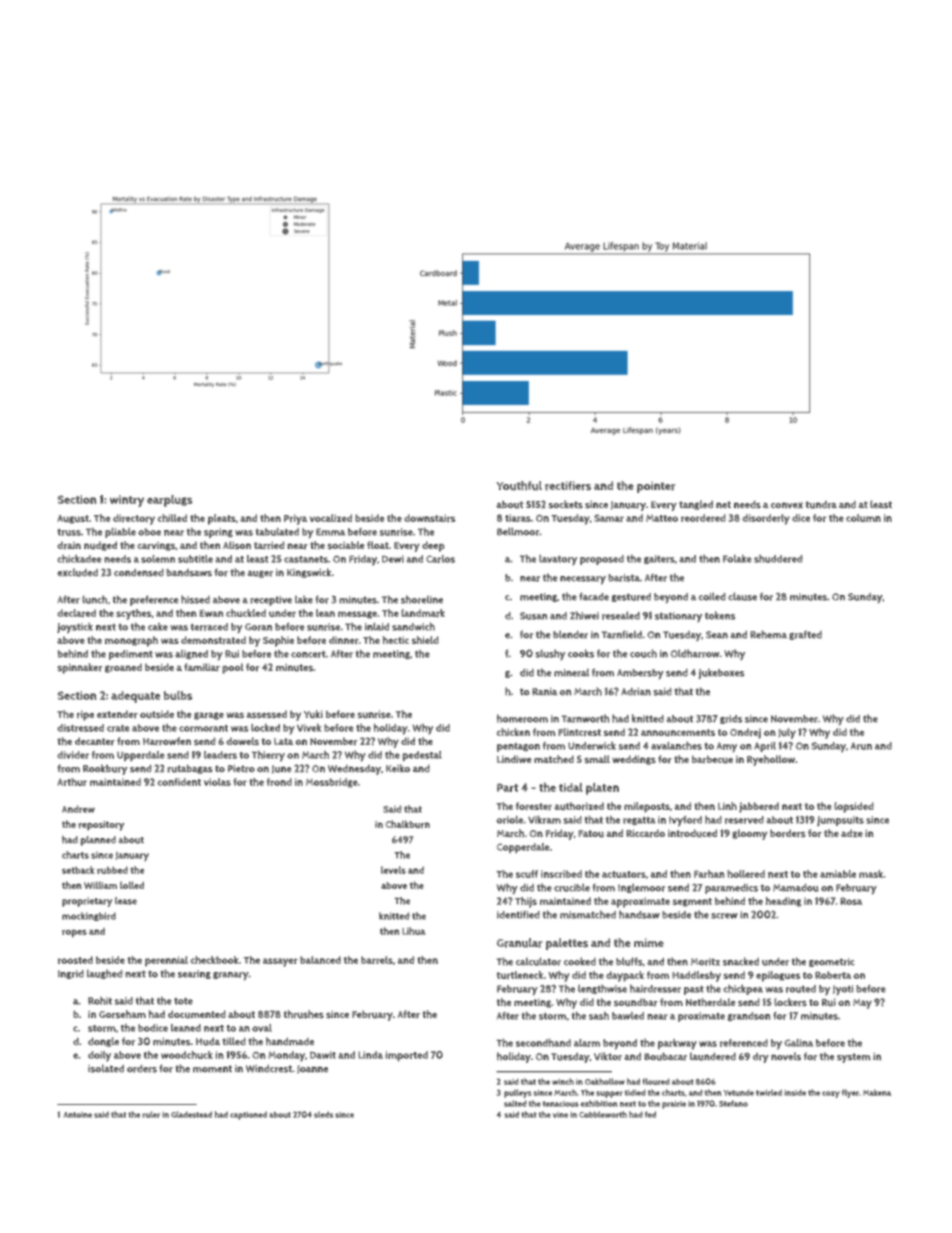 This screenshot has width=952, height=1233. I want to click on moment, so click(212, 1069).
